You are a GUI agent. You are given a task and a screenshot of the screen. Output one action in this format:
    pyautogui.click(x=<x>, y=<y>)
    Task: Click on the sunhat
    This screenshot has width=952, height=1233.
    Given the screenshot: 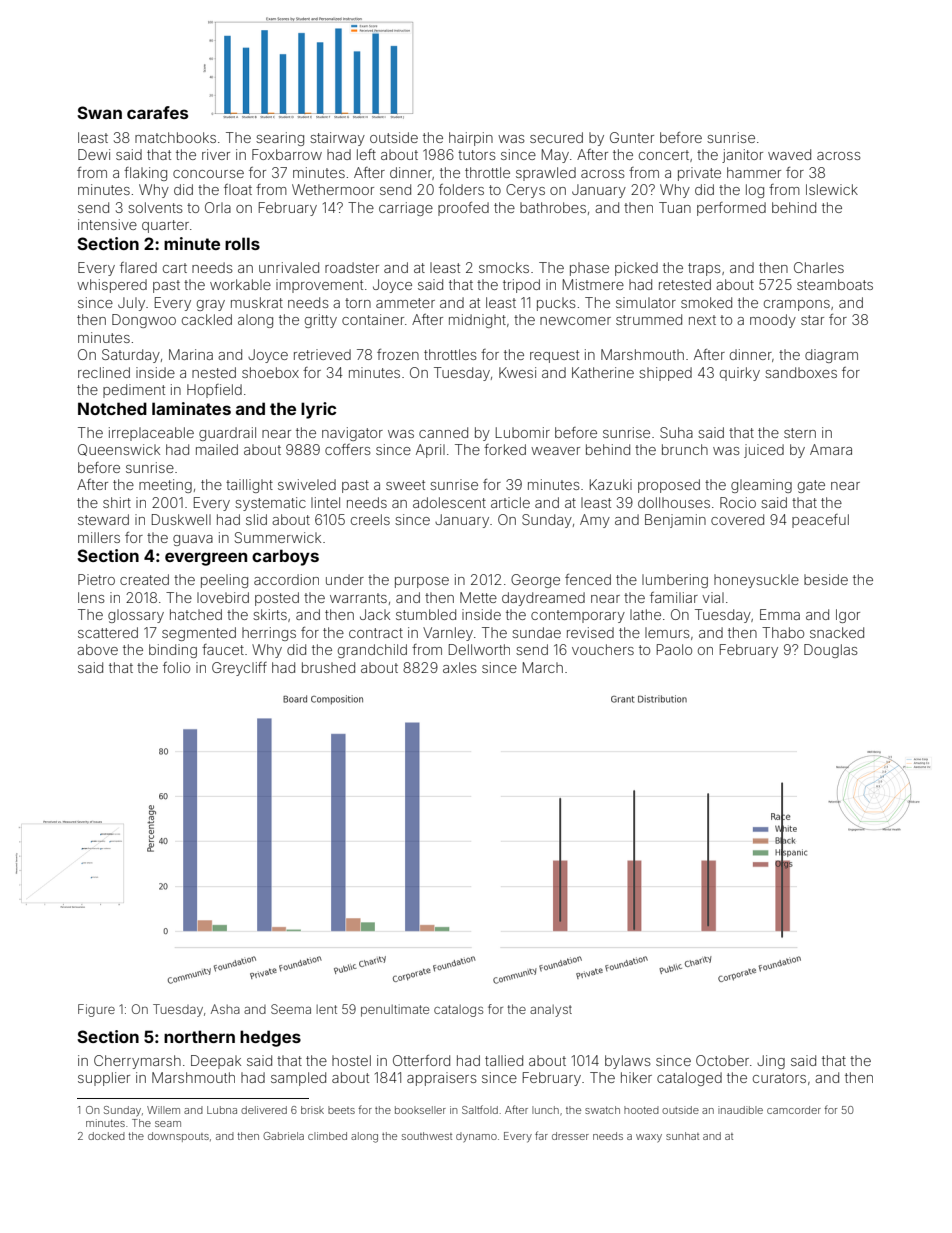 What is the action you would take?
    pyautogui.click(x=682, y=1136)
